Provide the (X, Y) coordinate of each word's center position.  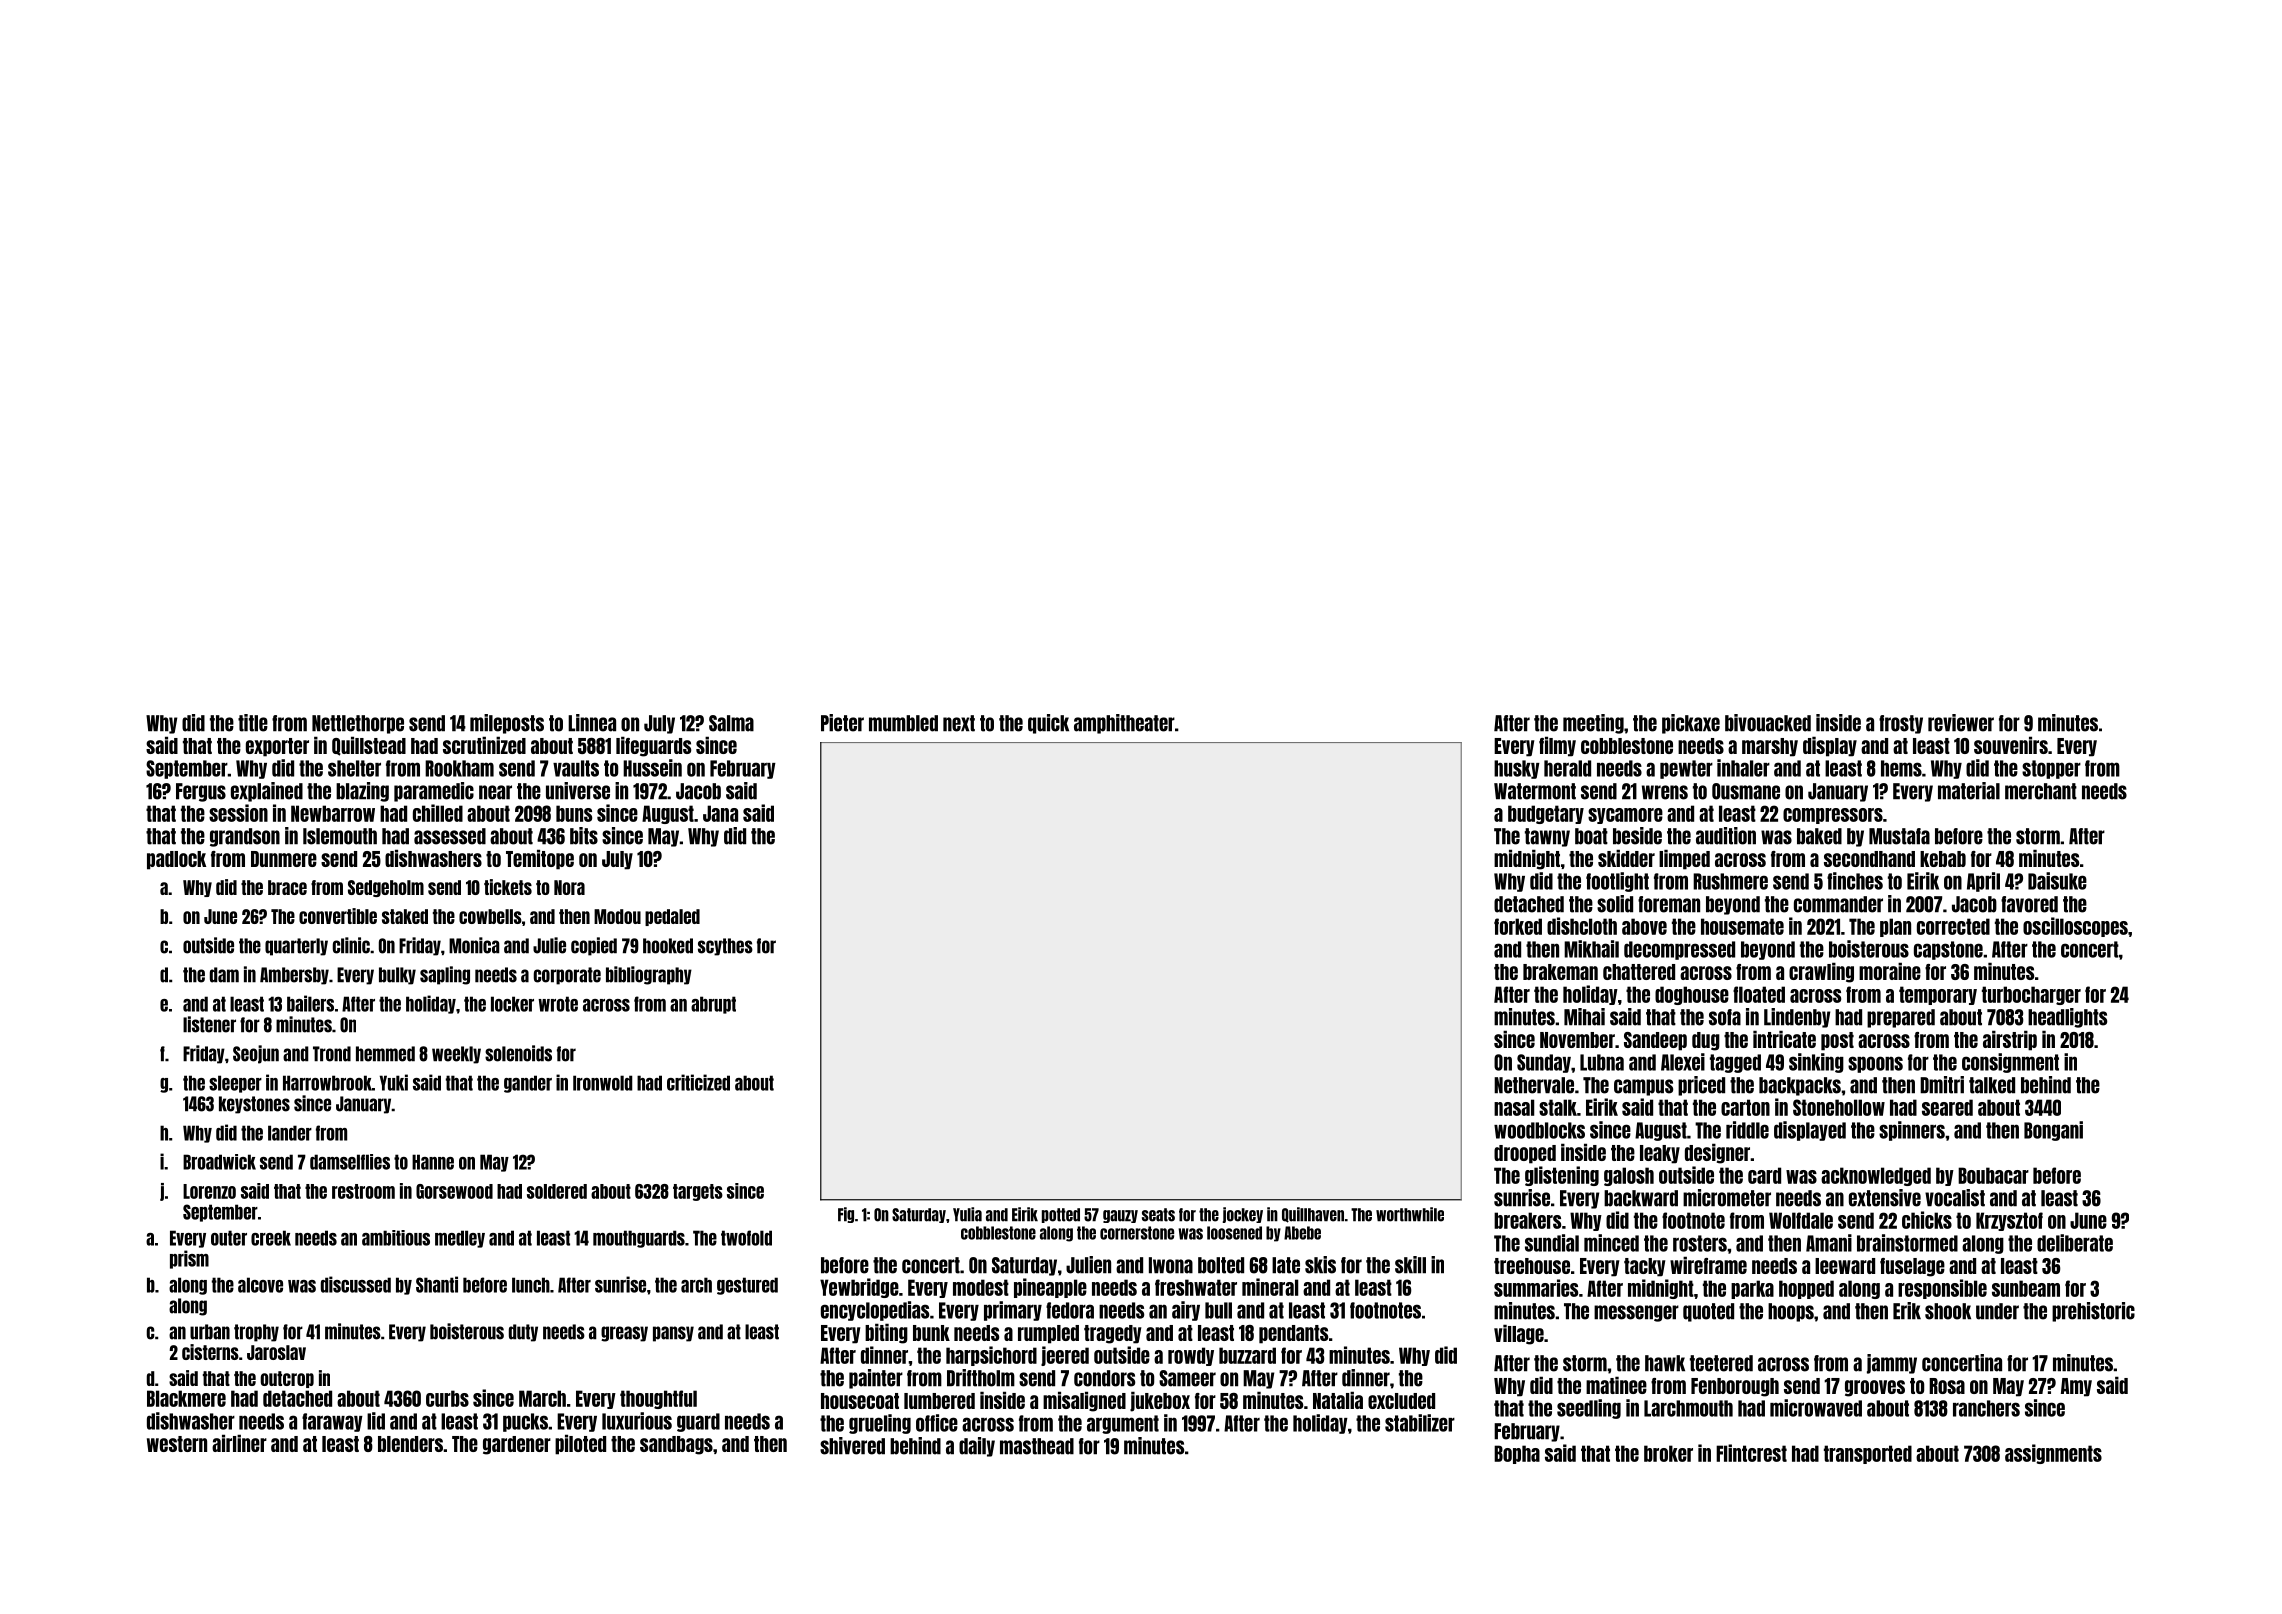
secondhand (1869, 859)
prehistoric (2093, 1312)
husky (1517, 769)
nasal (1514, 1107)
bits (584, 836)
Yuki (394, 1082)
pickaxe (1691, 724)
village (1519, 1334)
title (253, 723)
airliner (239, 1443)
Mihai (1584, 1017)
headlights (2067, 1018)
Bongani (2053, 1131)
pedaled (672, 917)
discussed (356, 1284)
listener (209, 1024)
